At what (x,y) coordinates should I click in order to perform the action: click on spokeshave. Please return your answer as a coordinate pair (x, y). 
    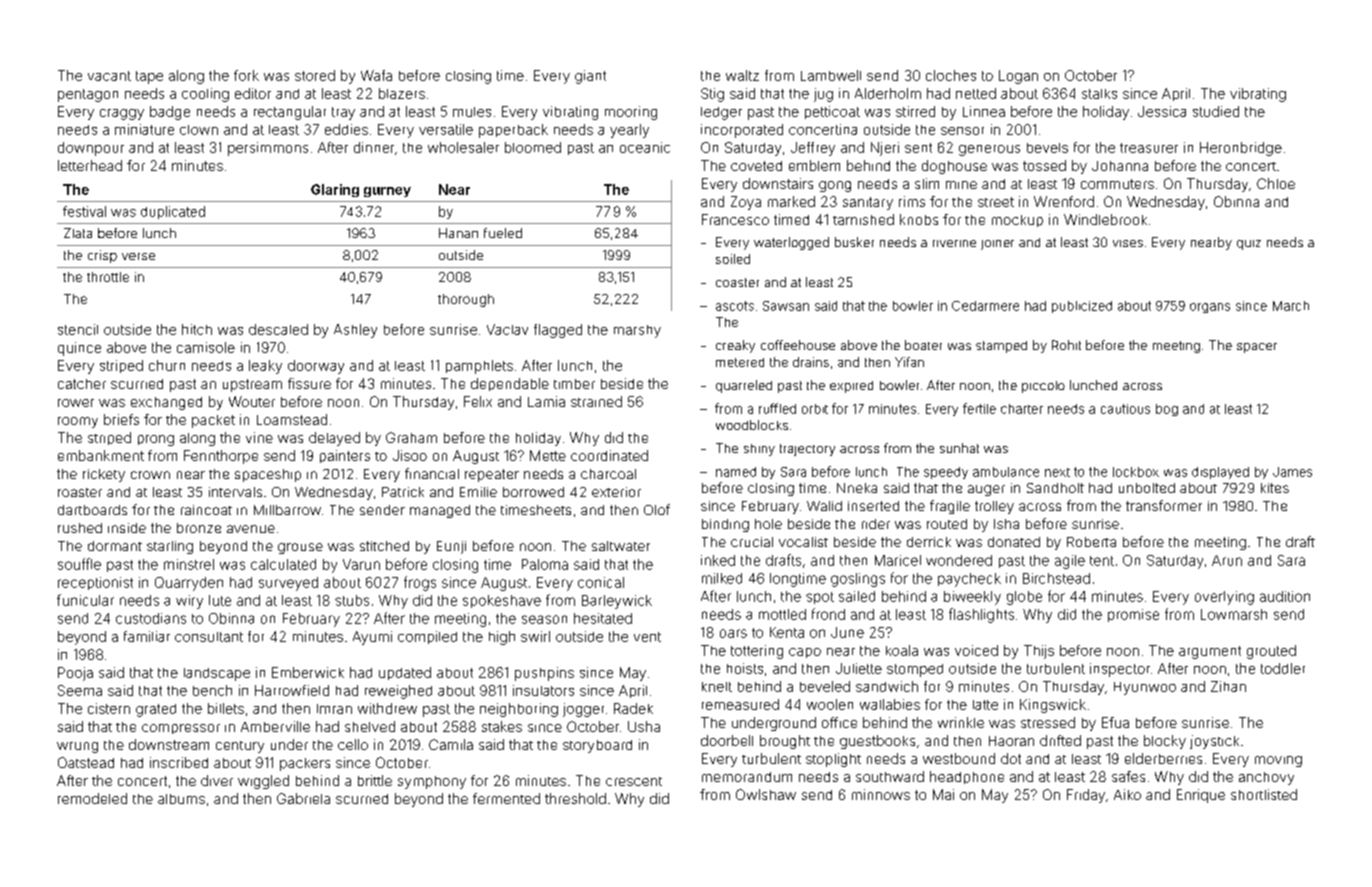
    Looking at the image, I should click on (502, 601).
